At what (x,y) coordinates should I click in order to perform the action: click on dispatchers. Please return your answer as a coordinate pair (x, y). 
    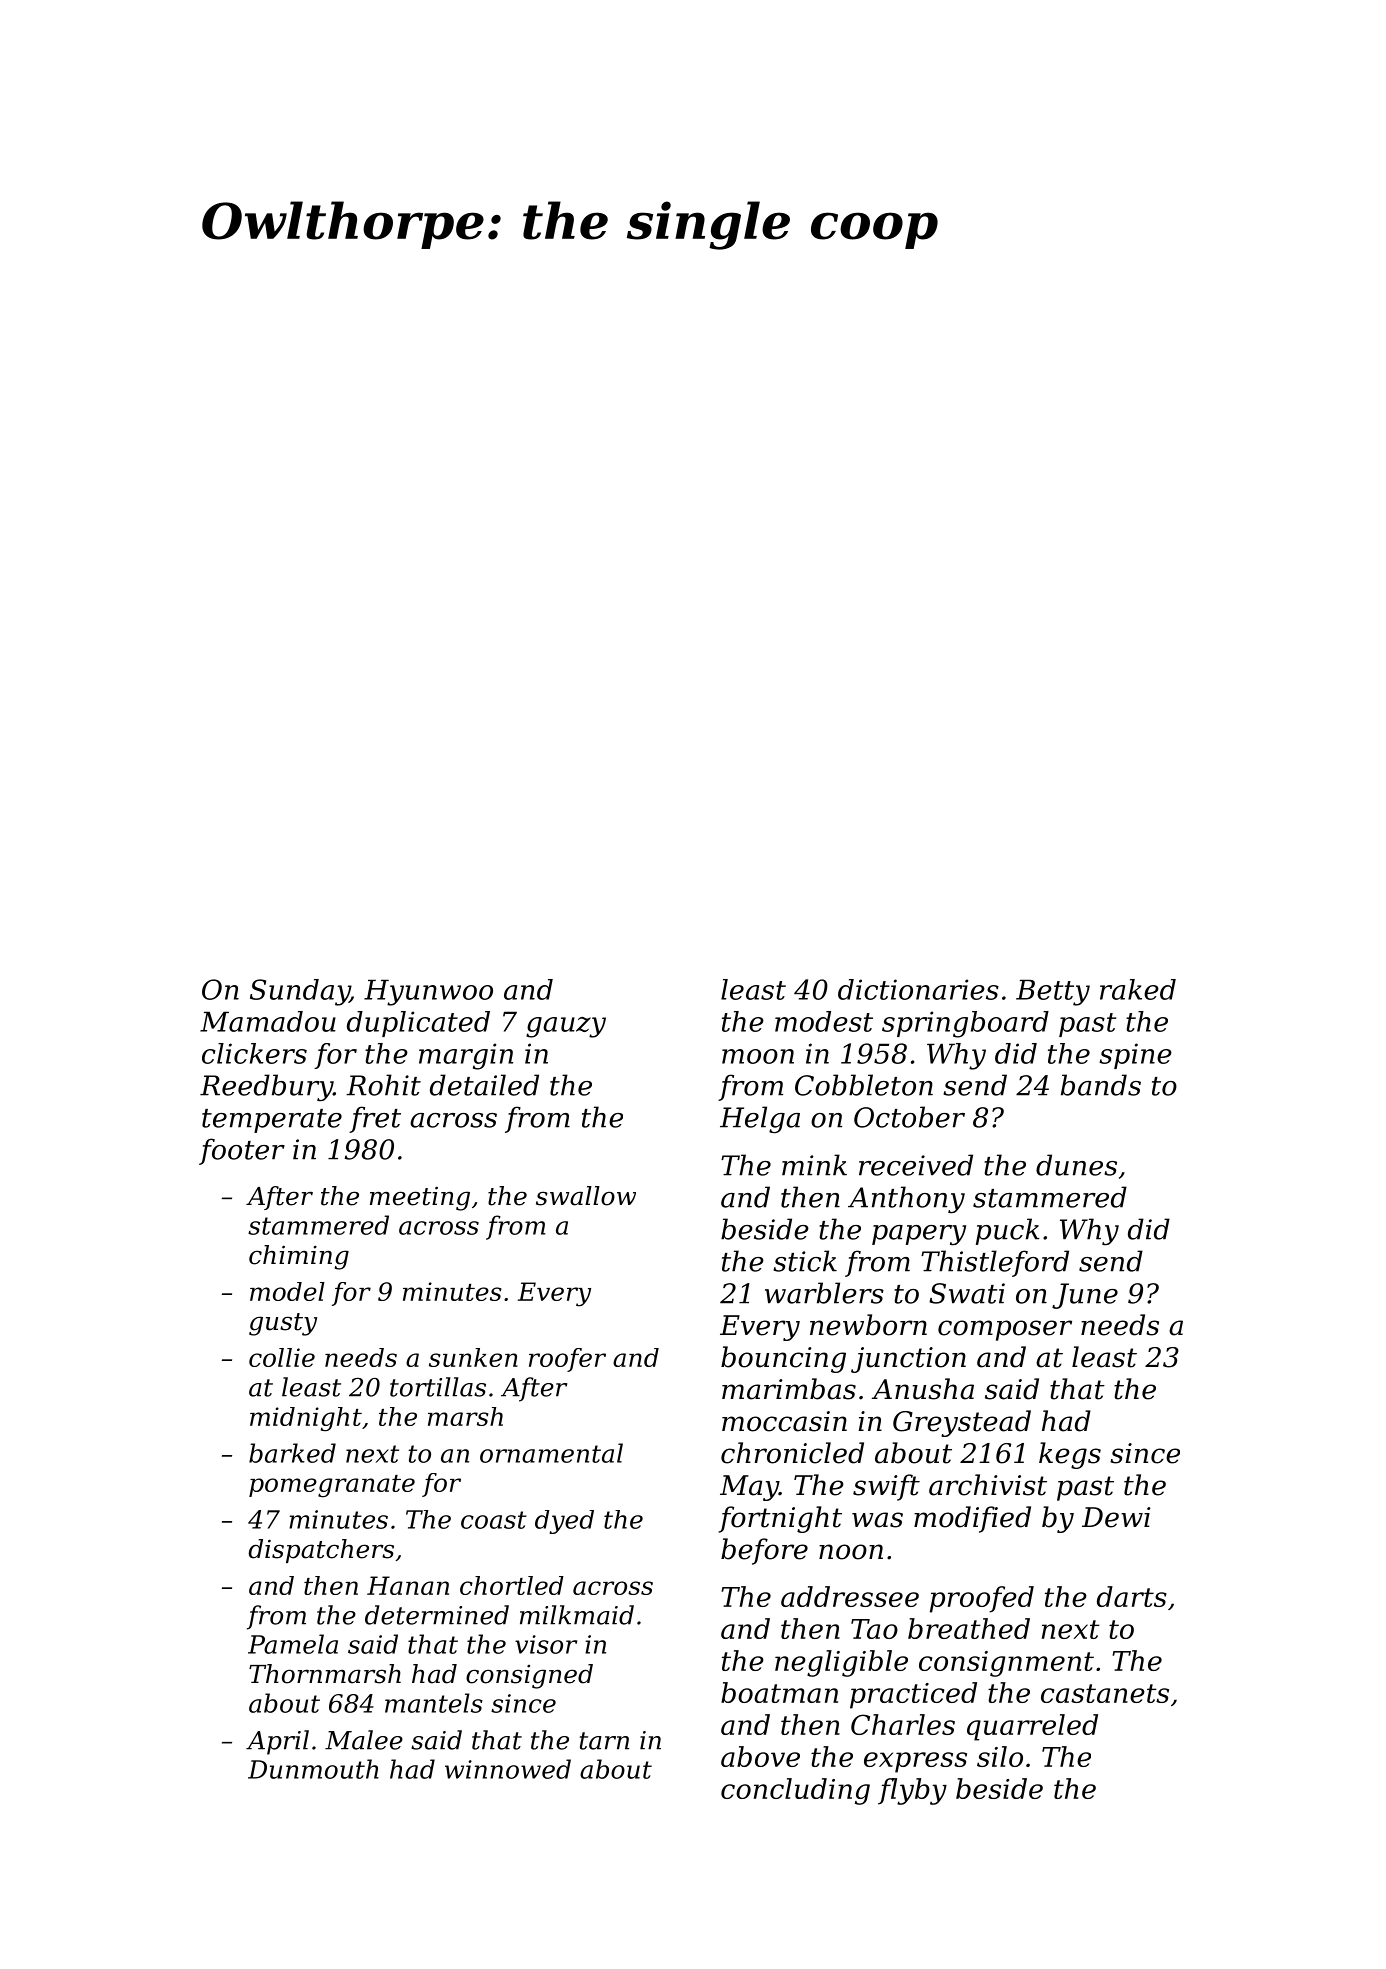
    Looking at the image, I should click on (321, 1551).
